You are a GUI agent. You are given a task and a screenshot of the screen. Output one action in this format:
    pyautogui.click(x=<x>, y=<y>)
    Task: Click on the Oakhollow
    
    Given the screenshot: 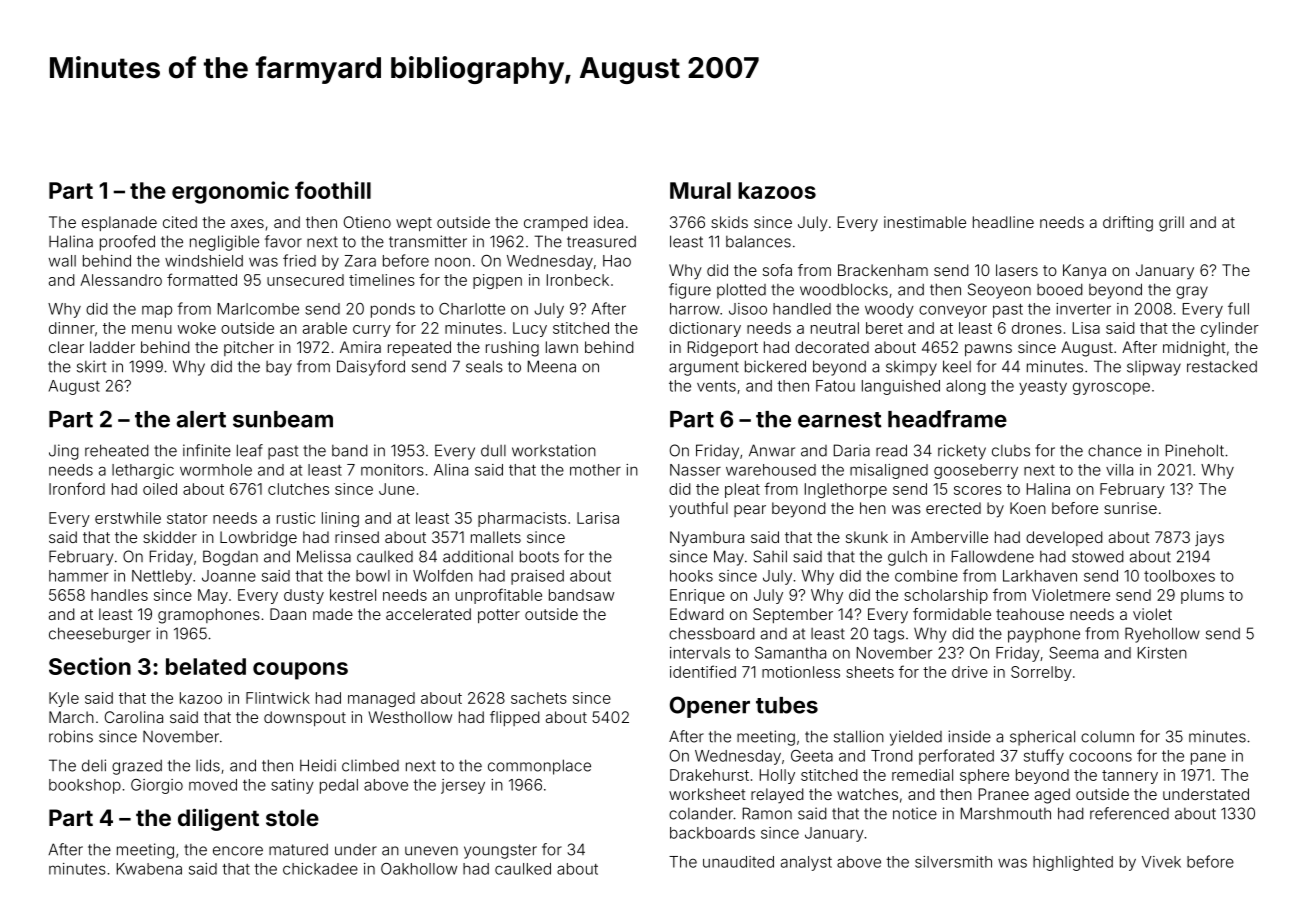 What is the action you would take?
    pyautogui.click(x=419, y=869)
